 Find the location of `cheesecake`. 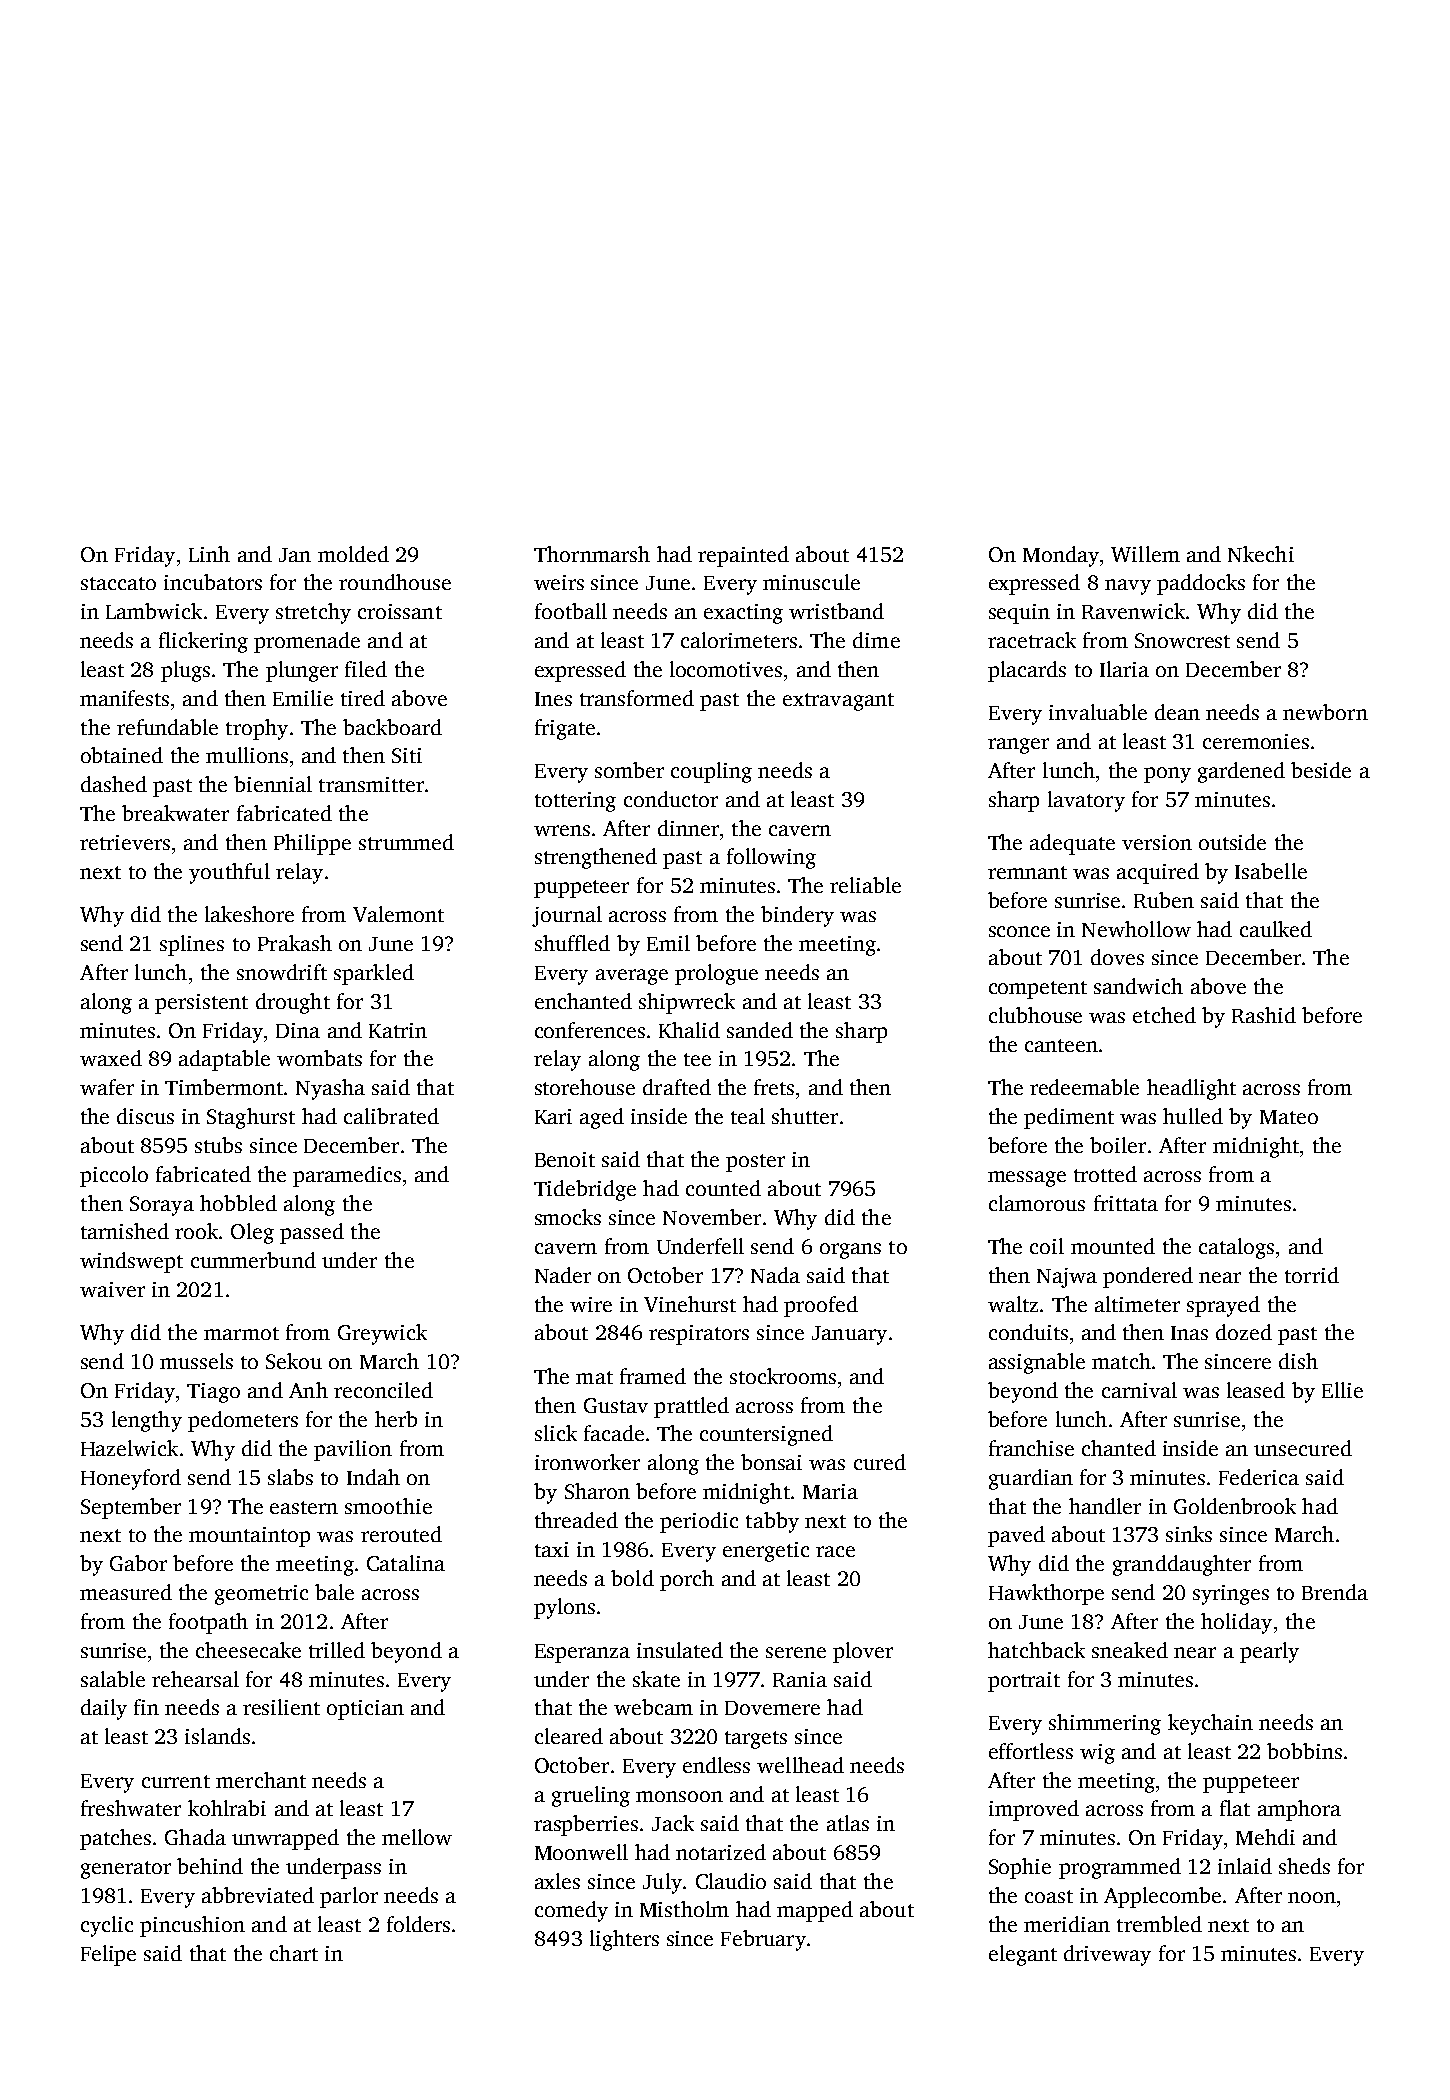

cheesecake is located at coordinates (248, 1650).
